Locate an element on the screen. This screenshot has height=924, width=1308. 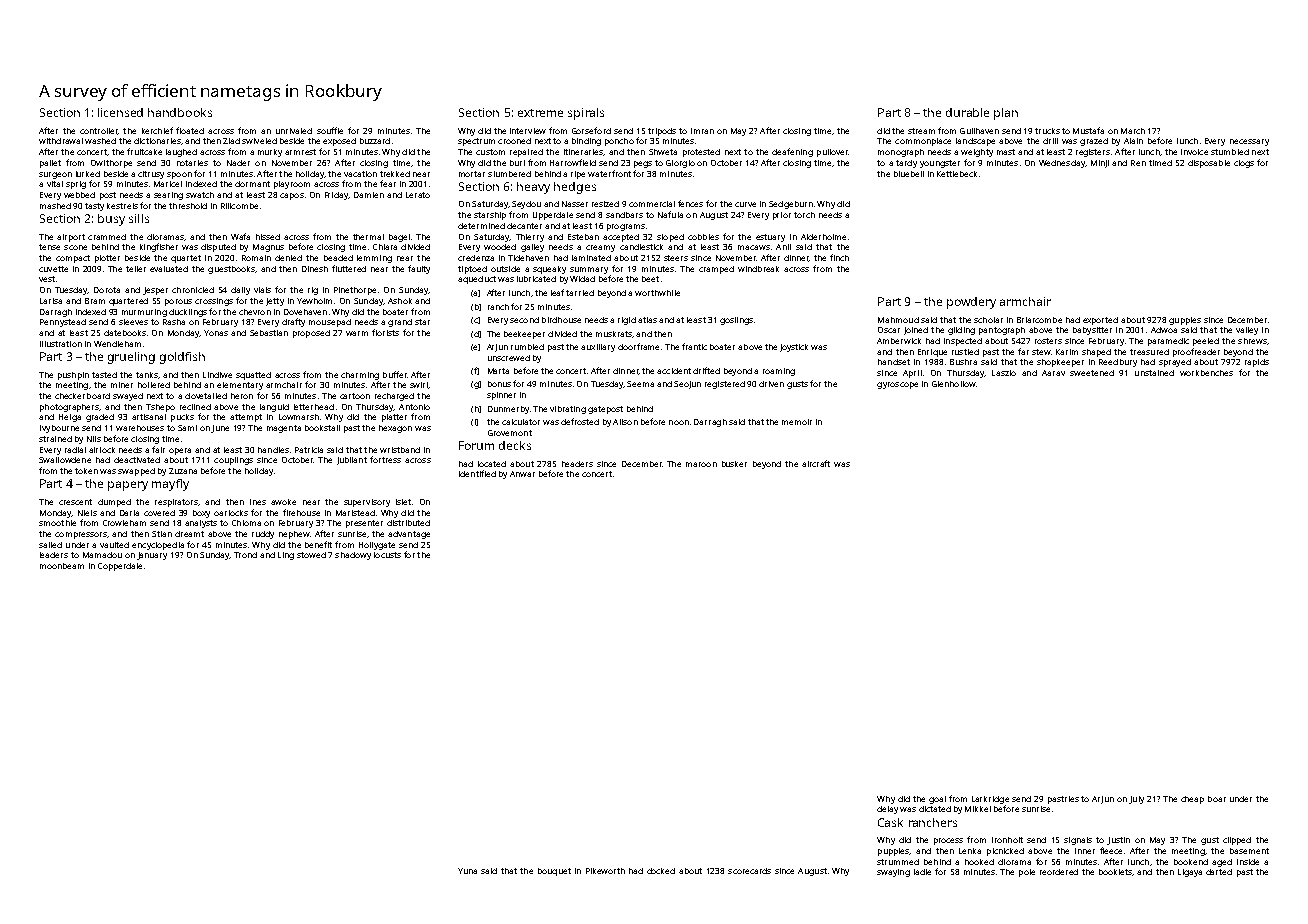
locusts is located at coordinates (387, 555).
